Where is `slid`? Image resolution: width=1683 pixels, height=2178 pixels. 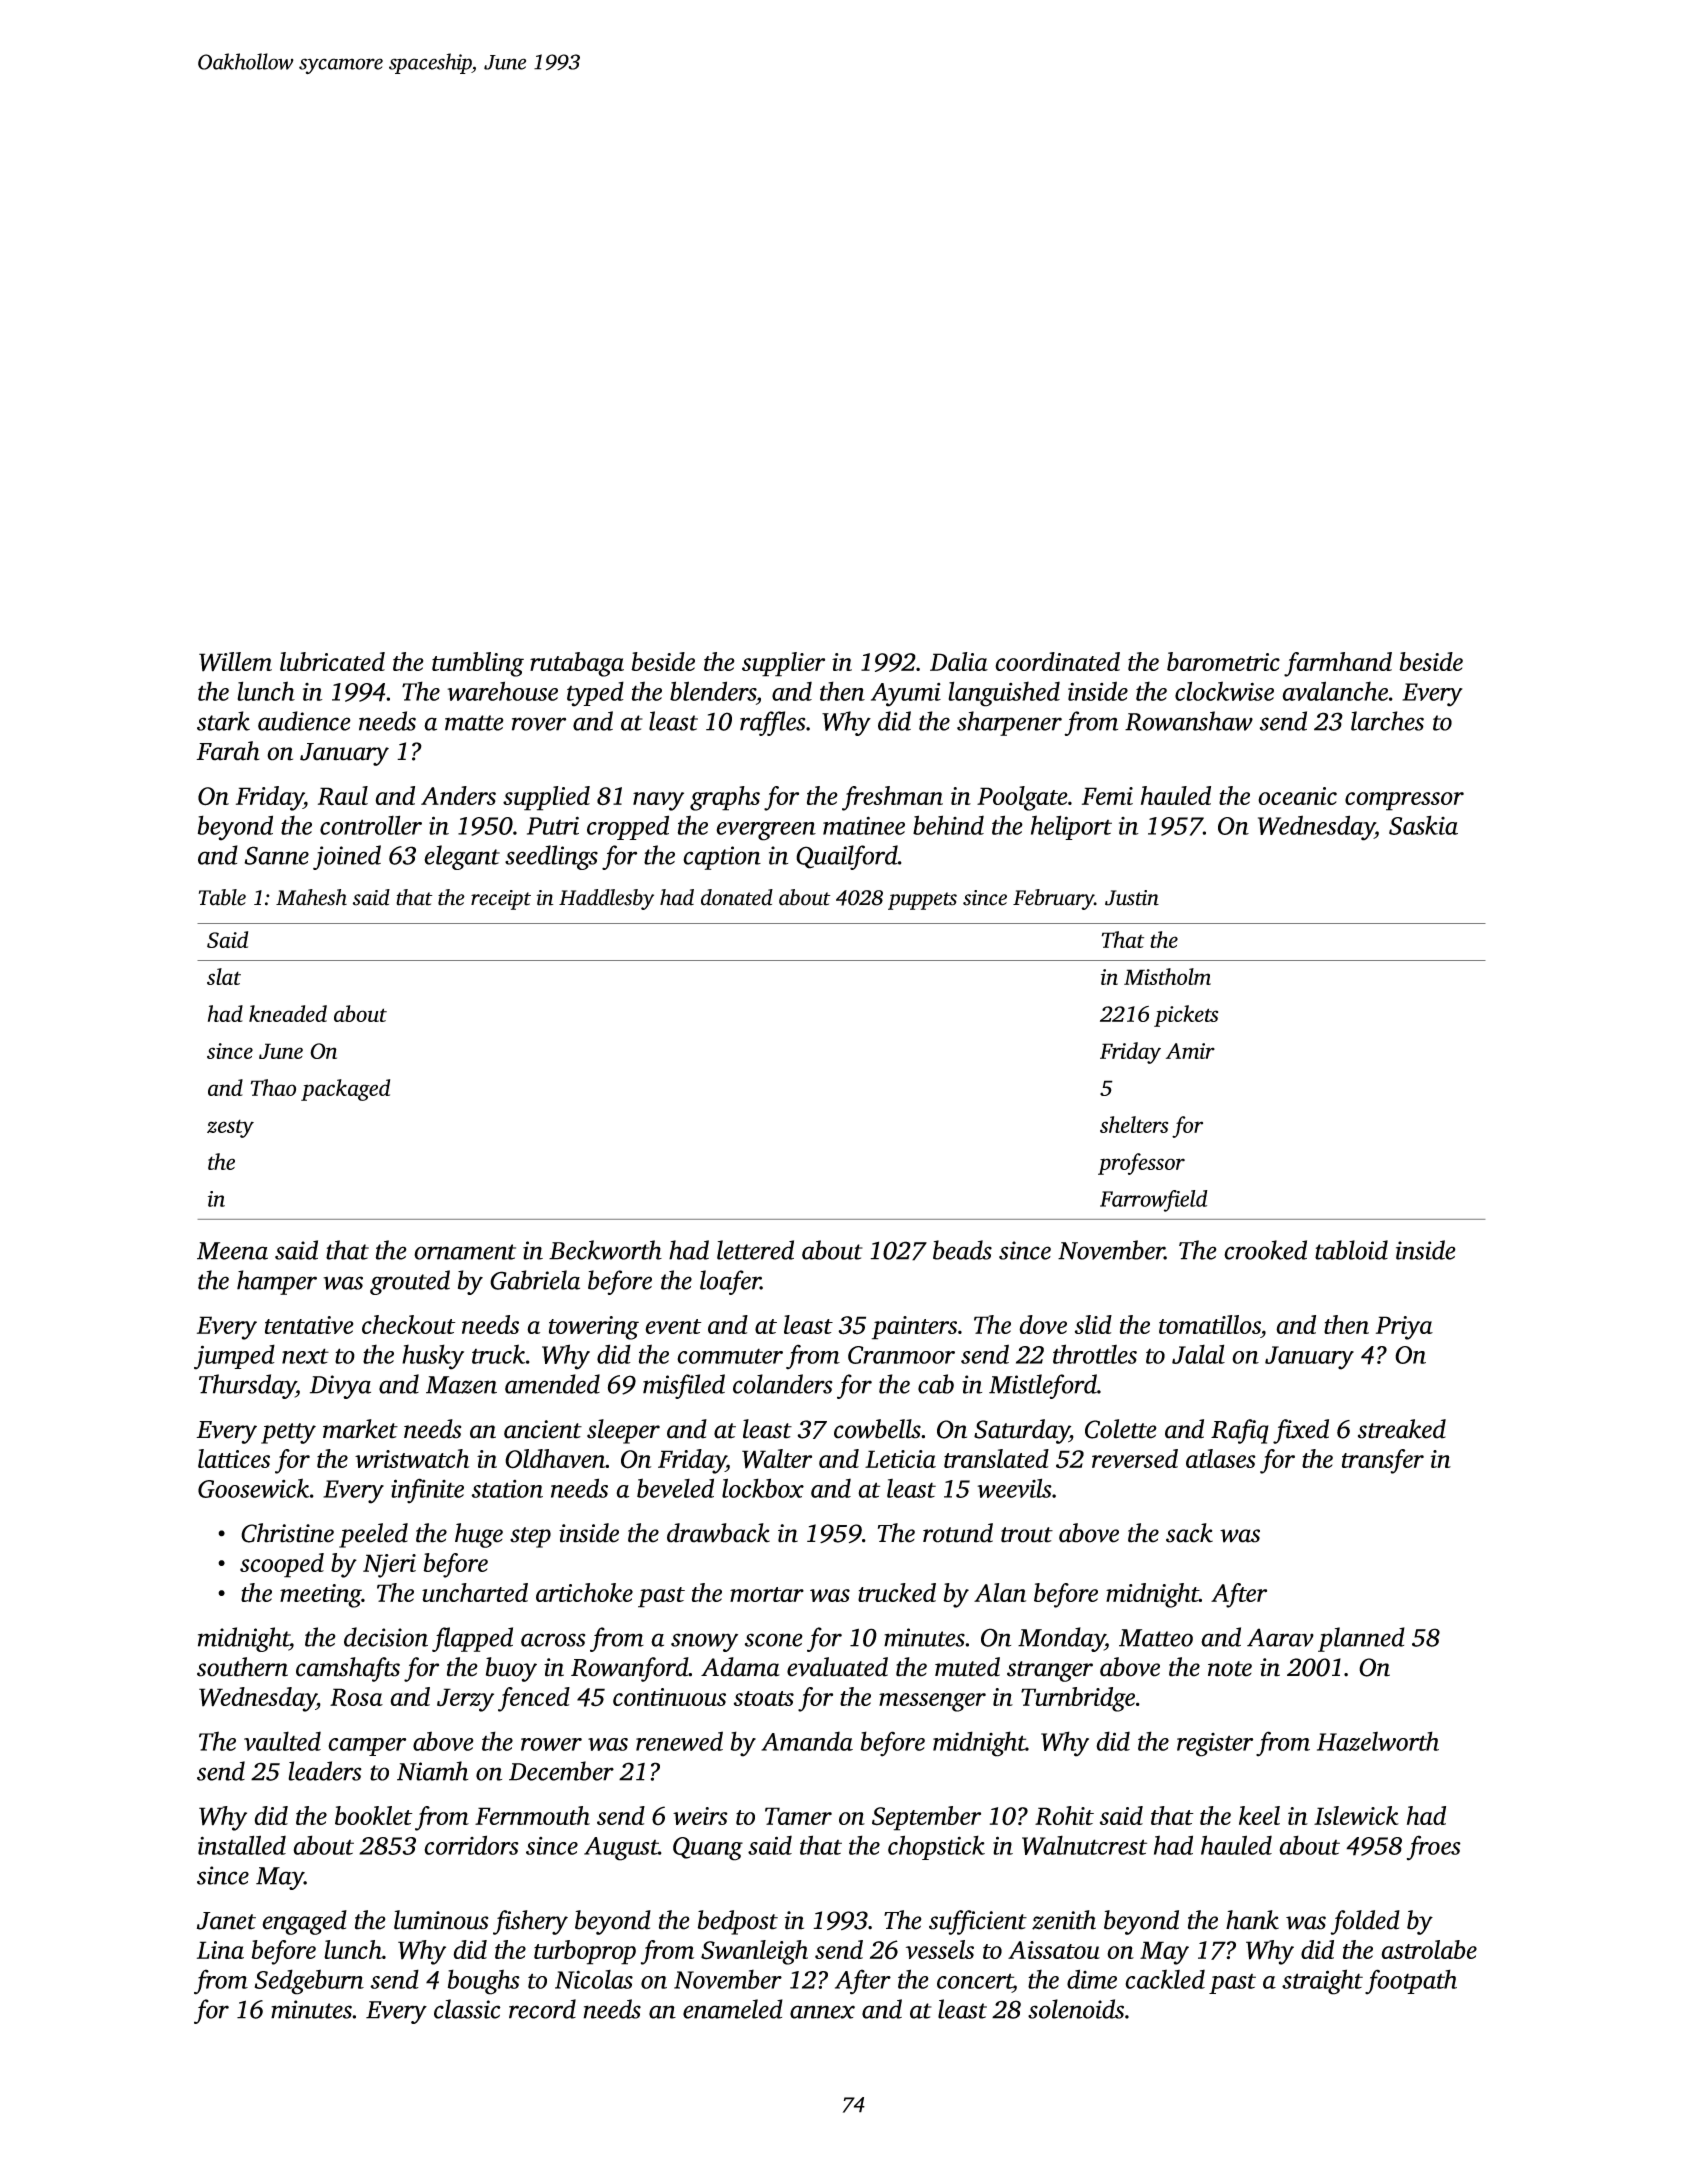
slid is located at coordinates (1093, 1324).
